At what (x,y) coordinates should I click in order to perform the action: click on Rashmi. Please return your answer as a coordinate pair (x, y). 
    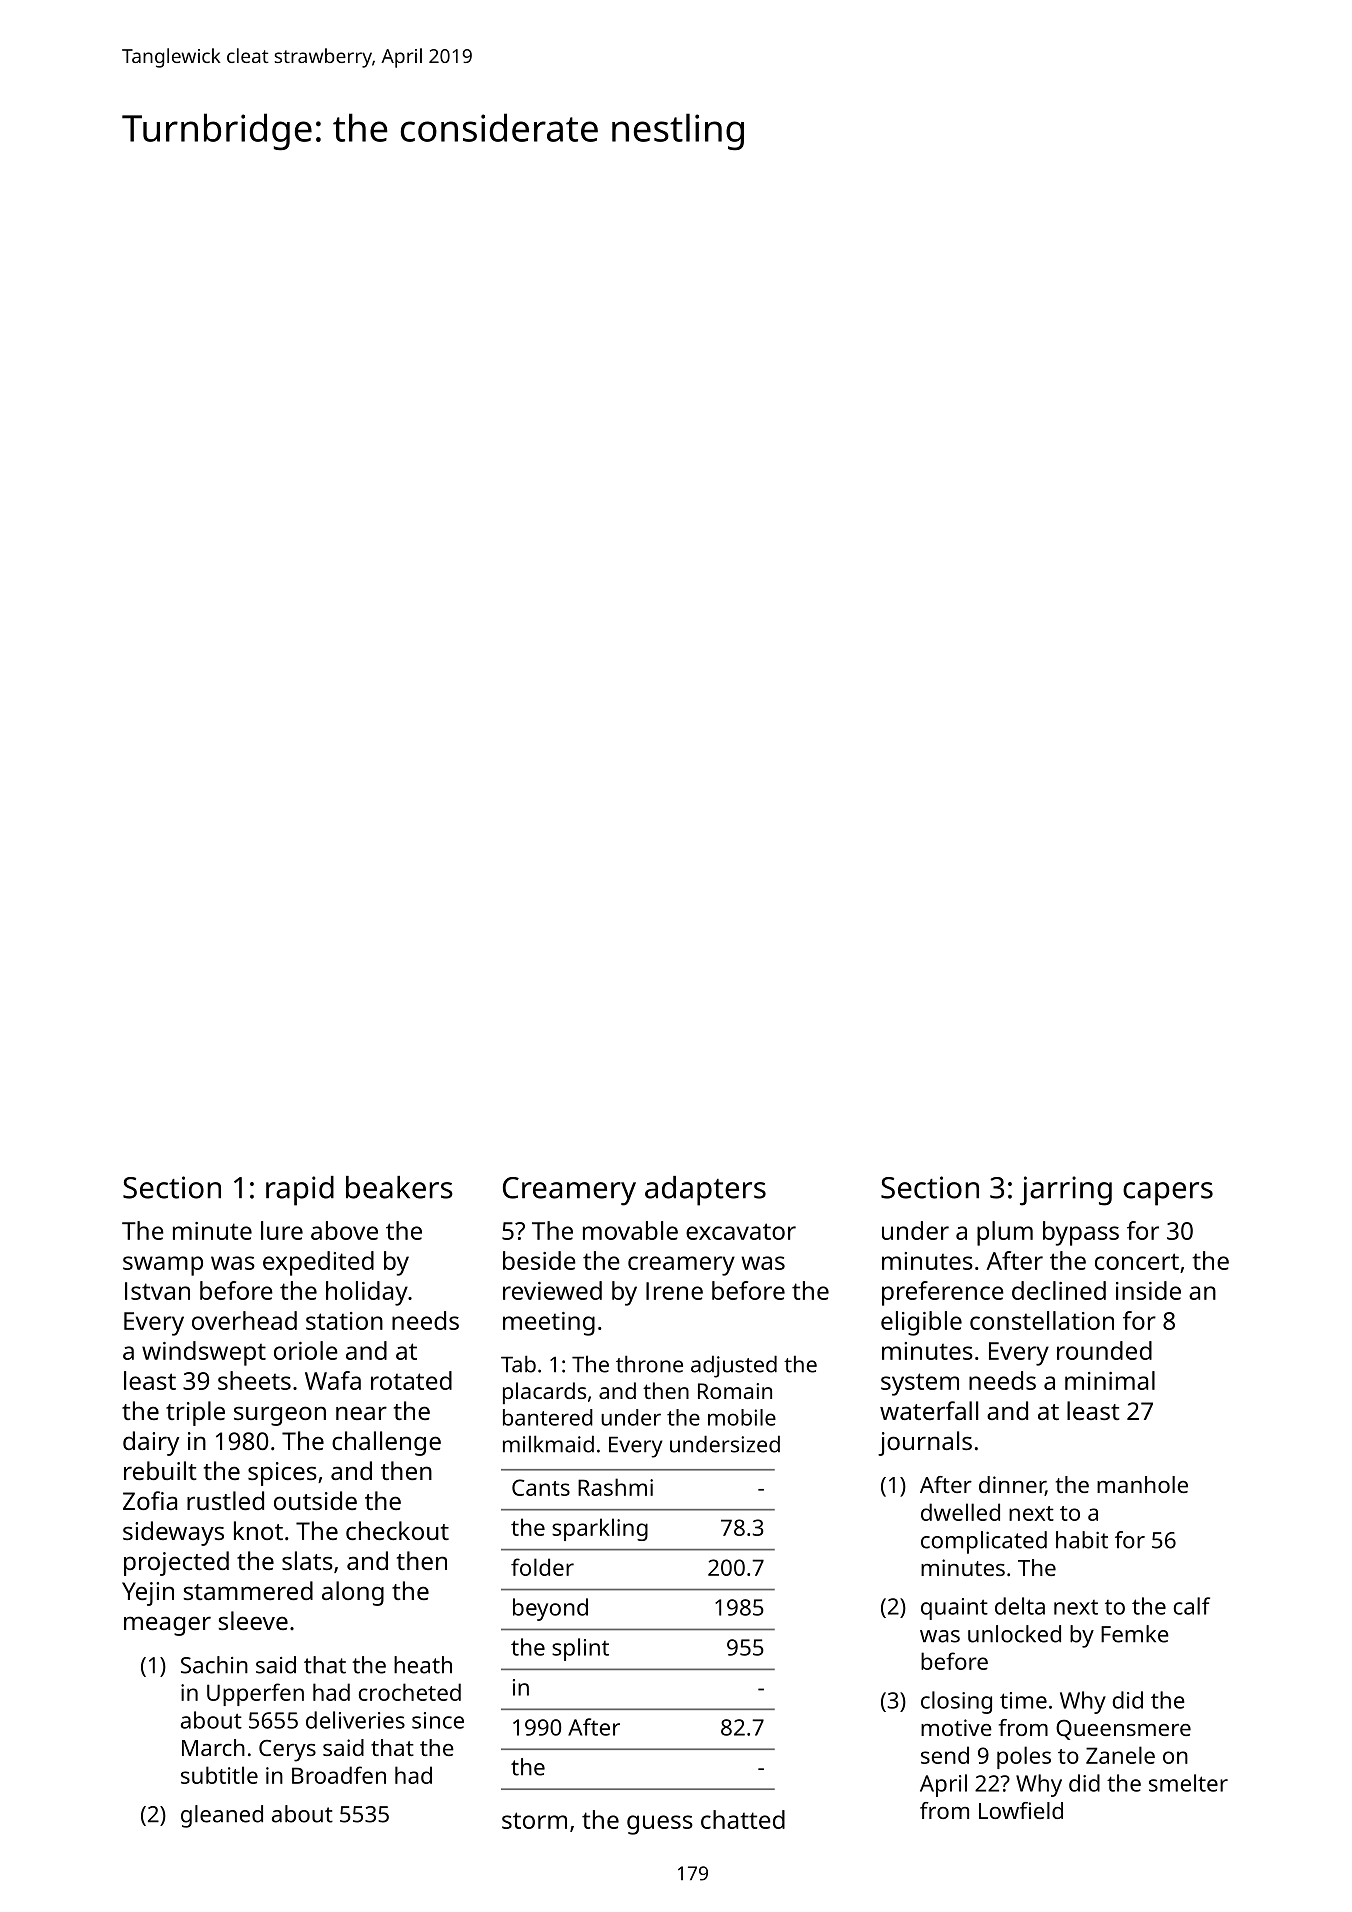
    Looking at the image, I should click on (615, 1487).
